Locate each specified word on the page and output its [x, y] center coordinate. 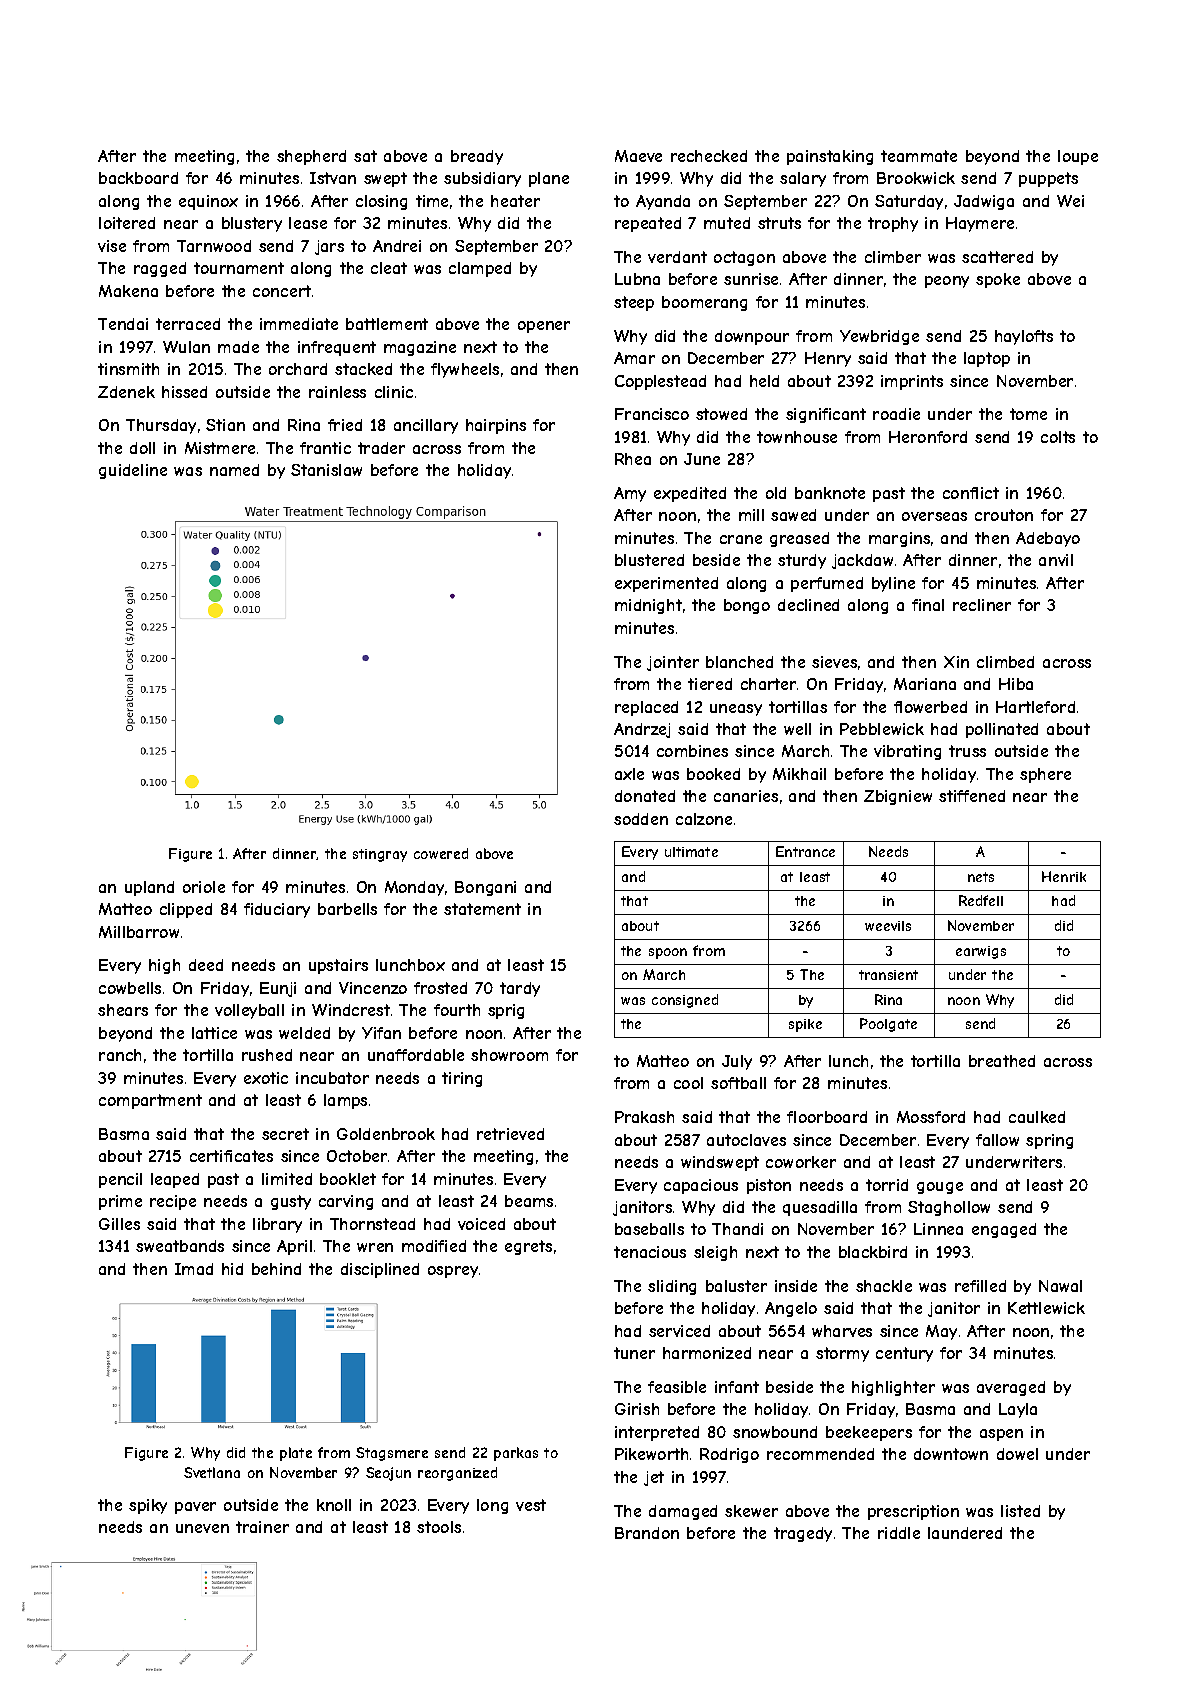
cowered [441, 853]
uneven [202, 1528]
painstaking [830, 157]
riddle [899, 1533]
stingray [380, 855]
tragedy [803, 1534]
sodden [641, 819]
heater [515, 201]
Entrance [805, 851]
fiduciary [277, 910]
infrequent [337, 348]
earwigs [981, 952]
